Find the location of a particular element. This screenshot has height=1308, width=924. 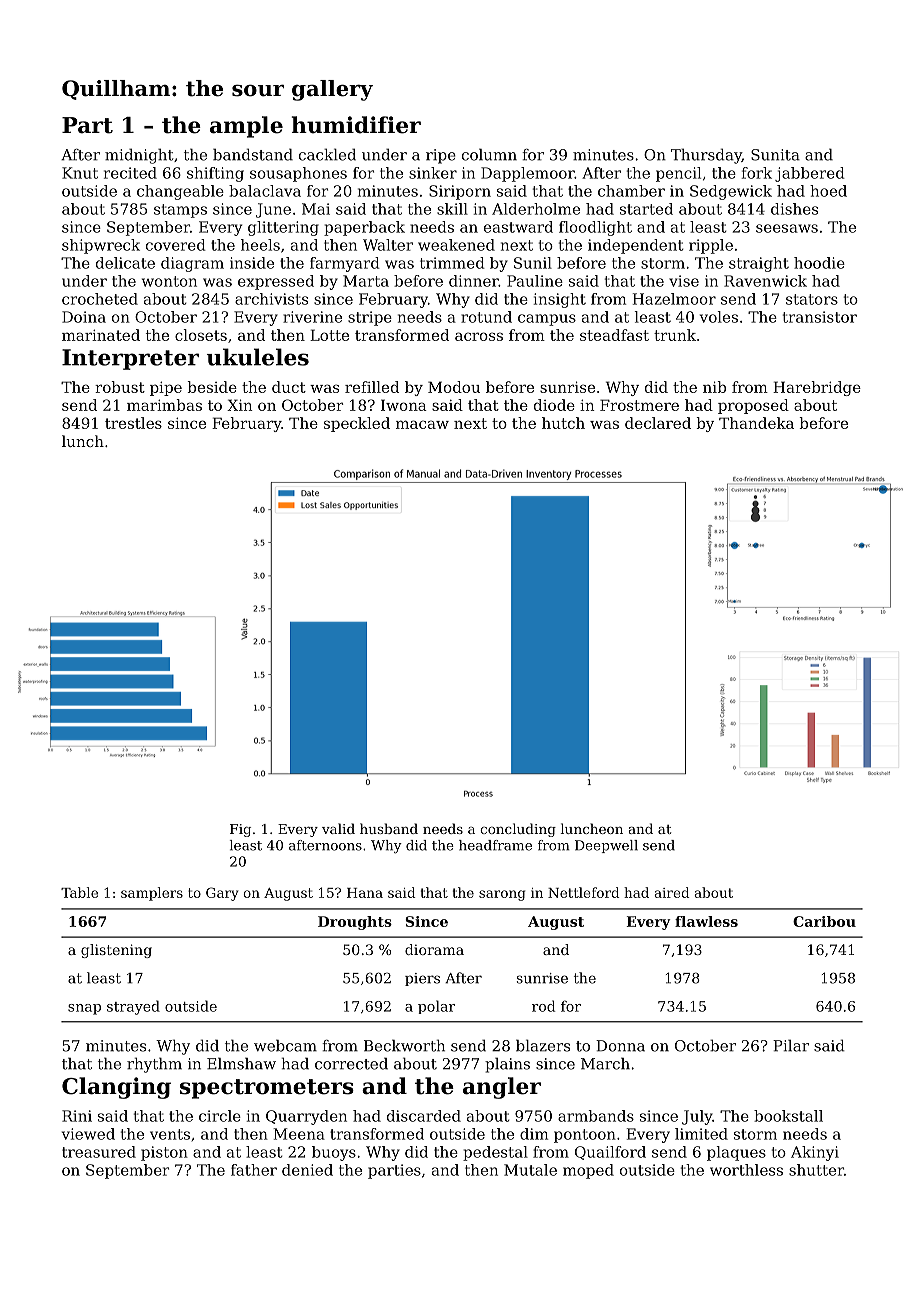

piers is located at coordinates (422, 979).
